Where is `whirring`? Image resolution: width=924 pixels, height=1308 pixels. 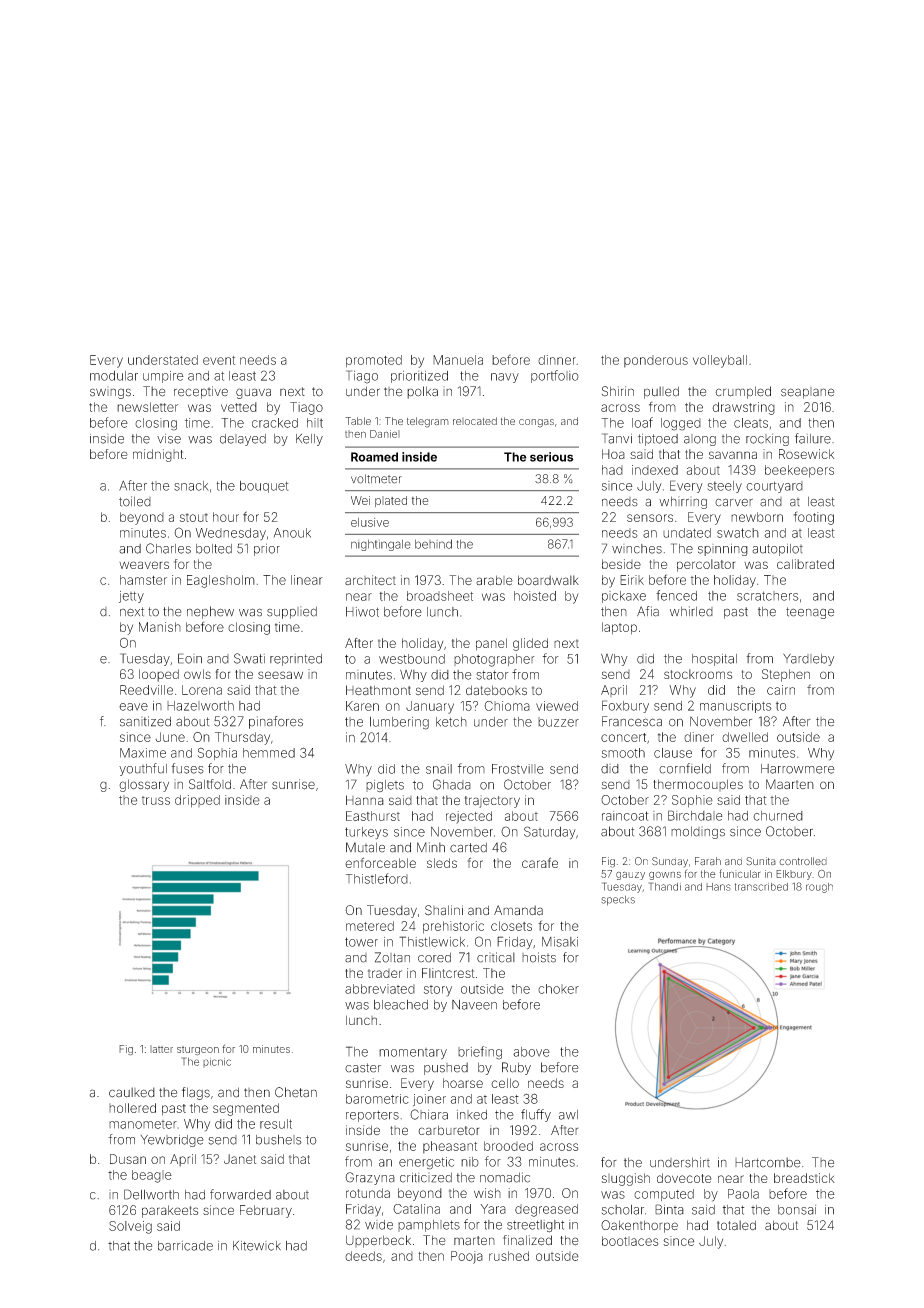
whirring is located at coordinates (683, 502).
